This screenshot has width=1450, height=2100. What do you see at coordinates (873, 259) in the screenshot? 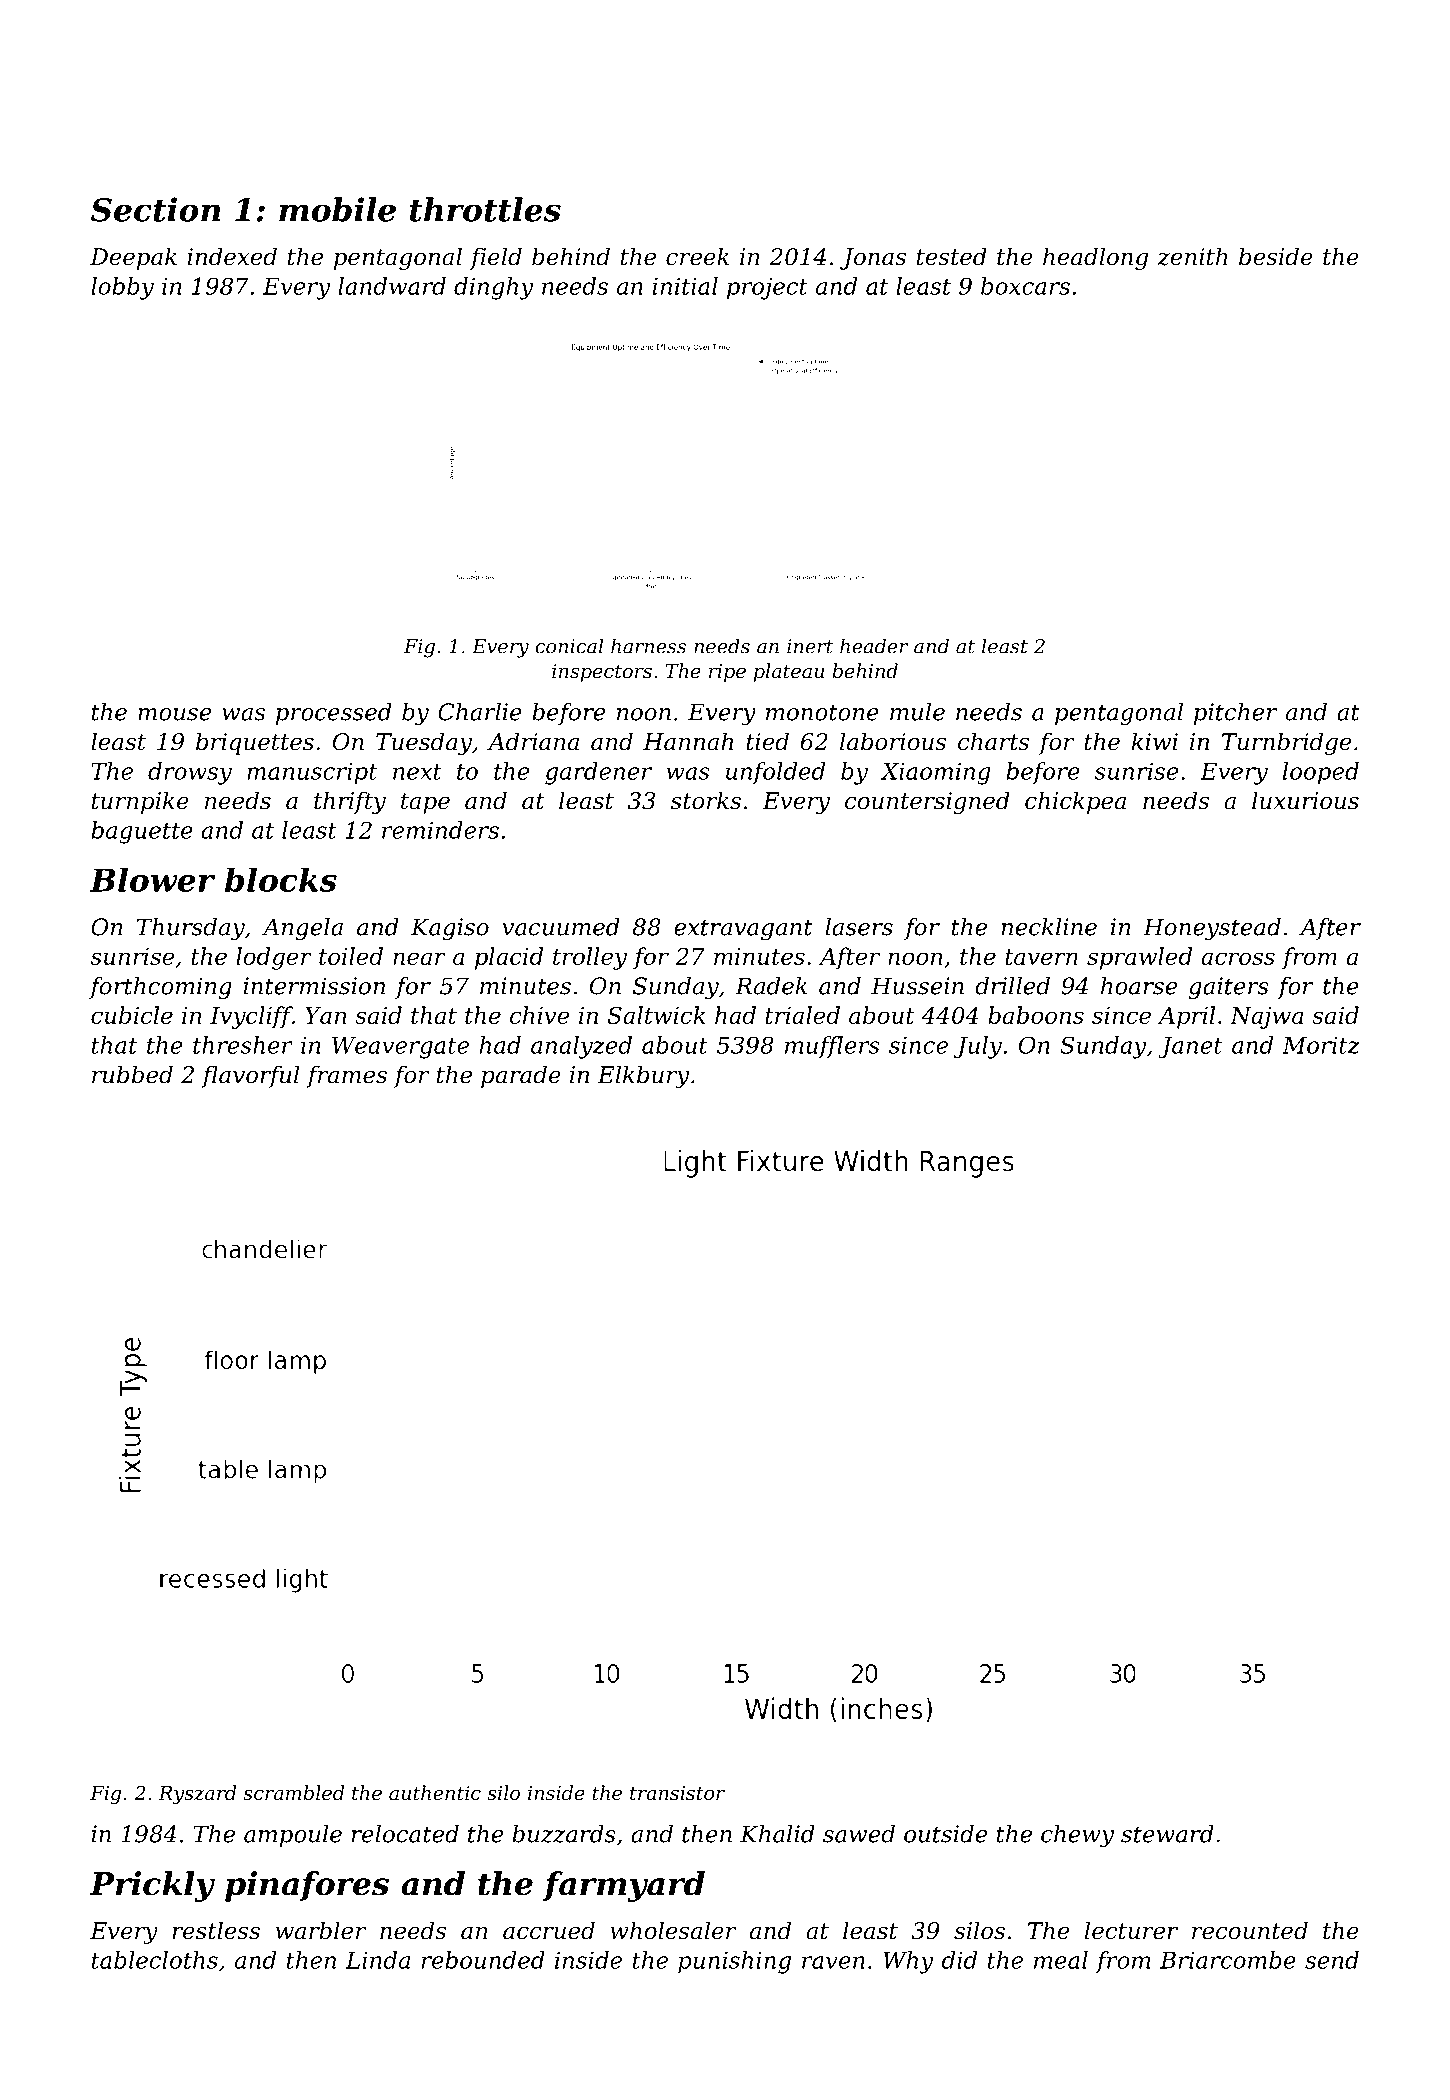
I see `Jonas` at bounding box center [873, 259].
